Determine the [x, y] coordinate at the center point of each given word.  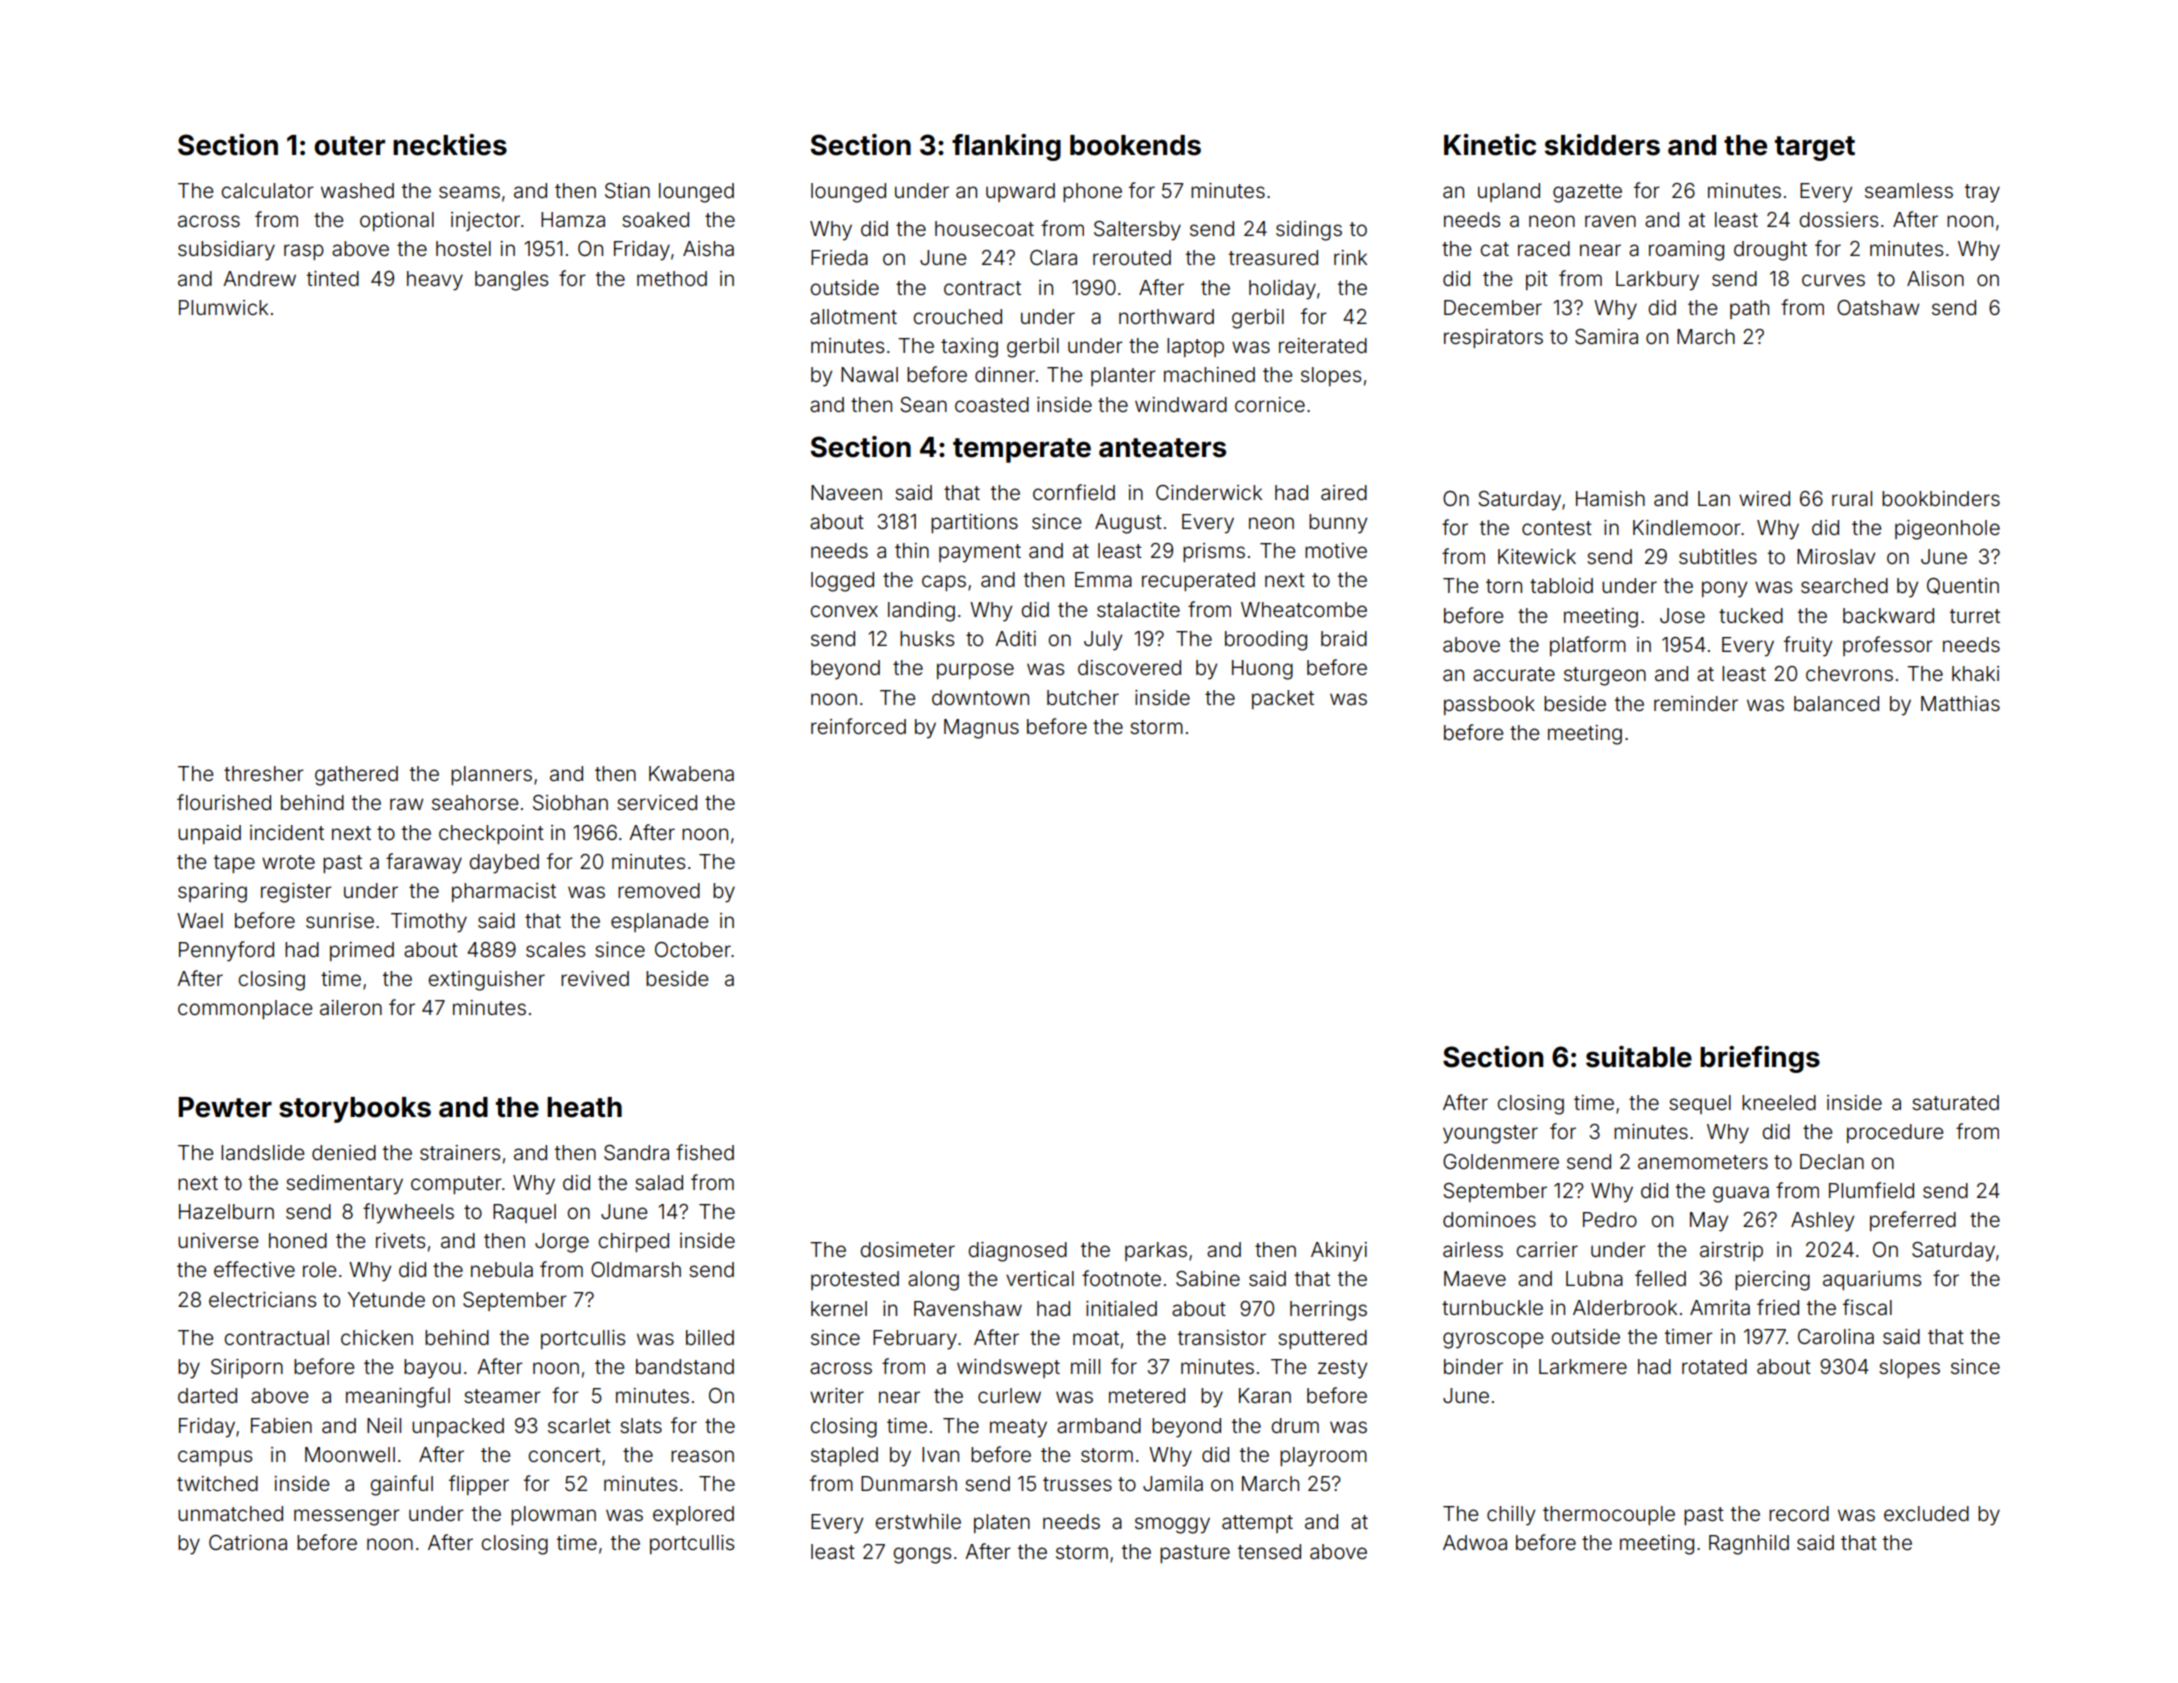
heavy [435, 281]
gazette [1587, 193]
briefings [1760, 1059]
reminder [1696, 703]
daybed [504, 864]
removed [659, 890]
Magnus [981, 729]
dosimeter [907, 1249]
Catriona [248, 1542]
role [319, 1269]
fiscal [1867, 1307]
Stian [627, 191]
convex [844, 611]
